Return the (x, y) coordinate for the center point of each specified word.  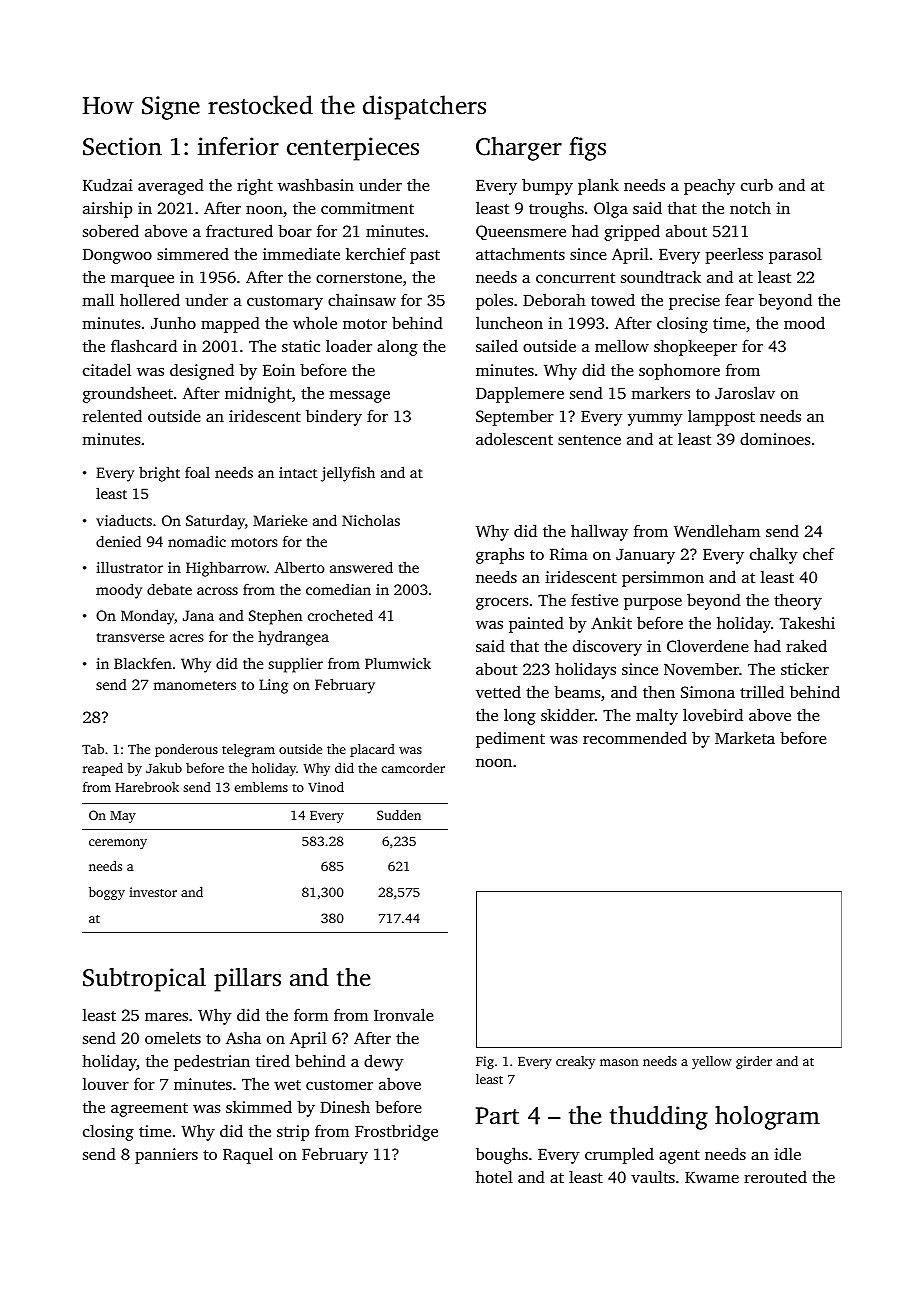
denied (118, 541)
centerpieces (353, 149)
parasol (795, 255)
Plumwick (398, 663)
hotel (494, 1176)
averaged (171, 187)
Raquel (248, 1156)
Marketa (745, 737)
